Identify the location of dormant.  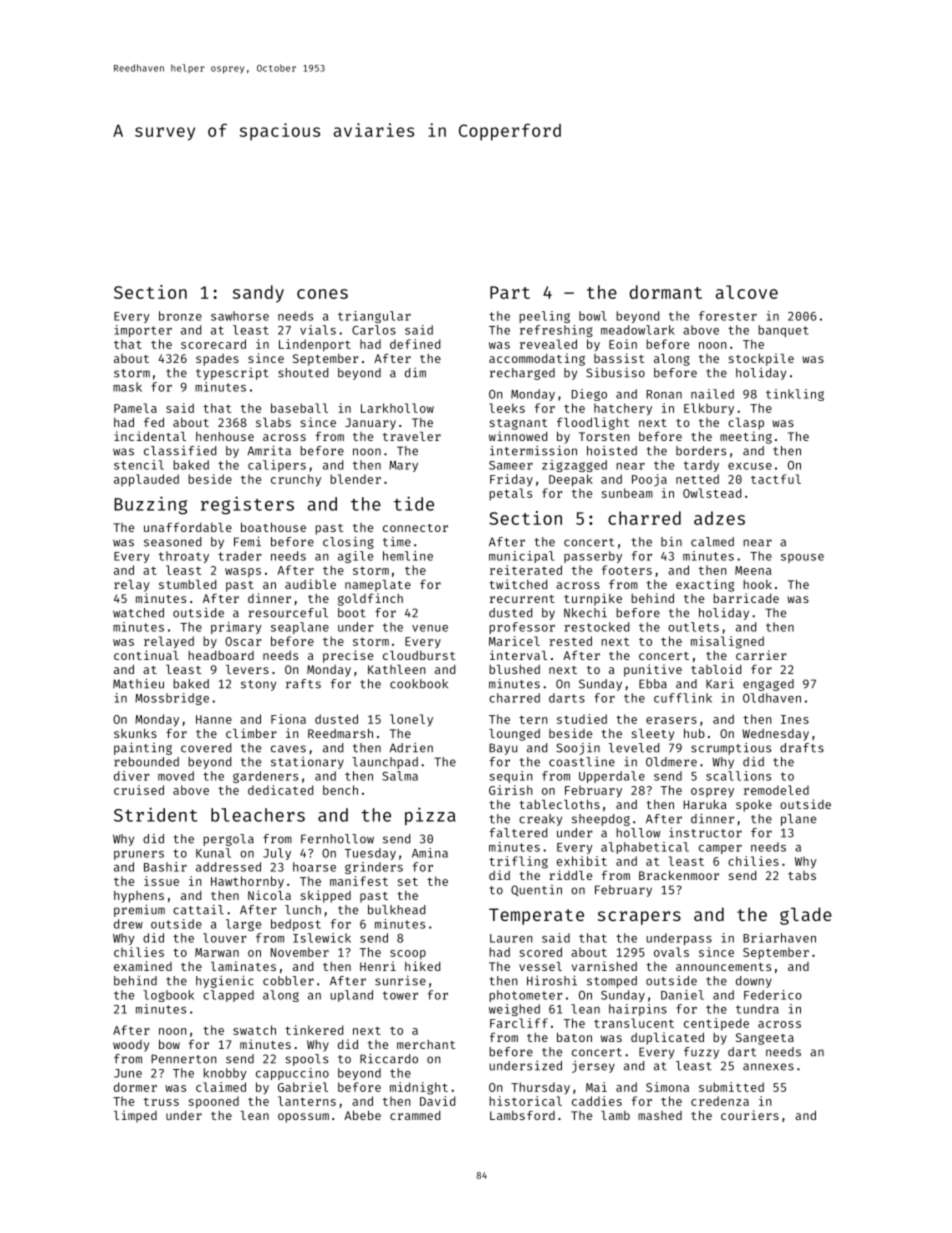
(666, 292).
